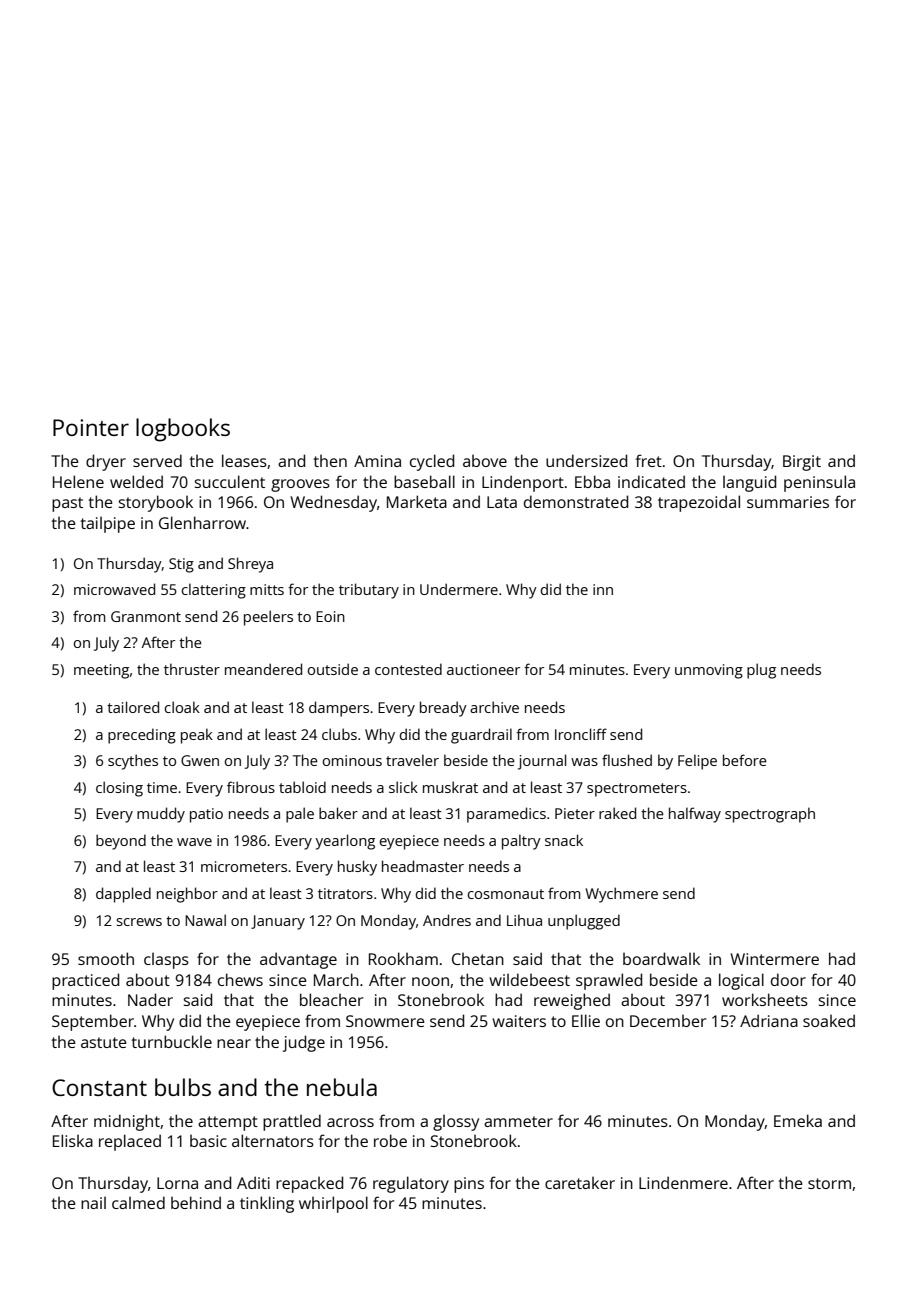  Describe the element at coordinates (133, 707) in the screenshot. I see `tailored` at that location.
